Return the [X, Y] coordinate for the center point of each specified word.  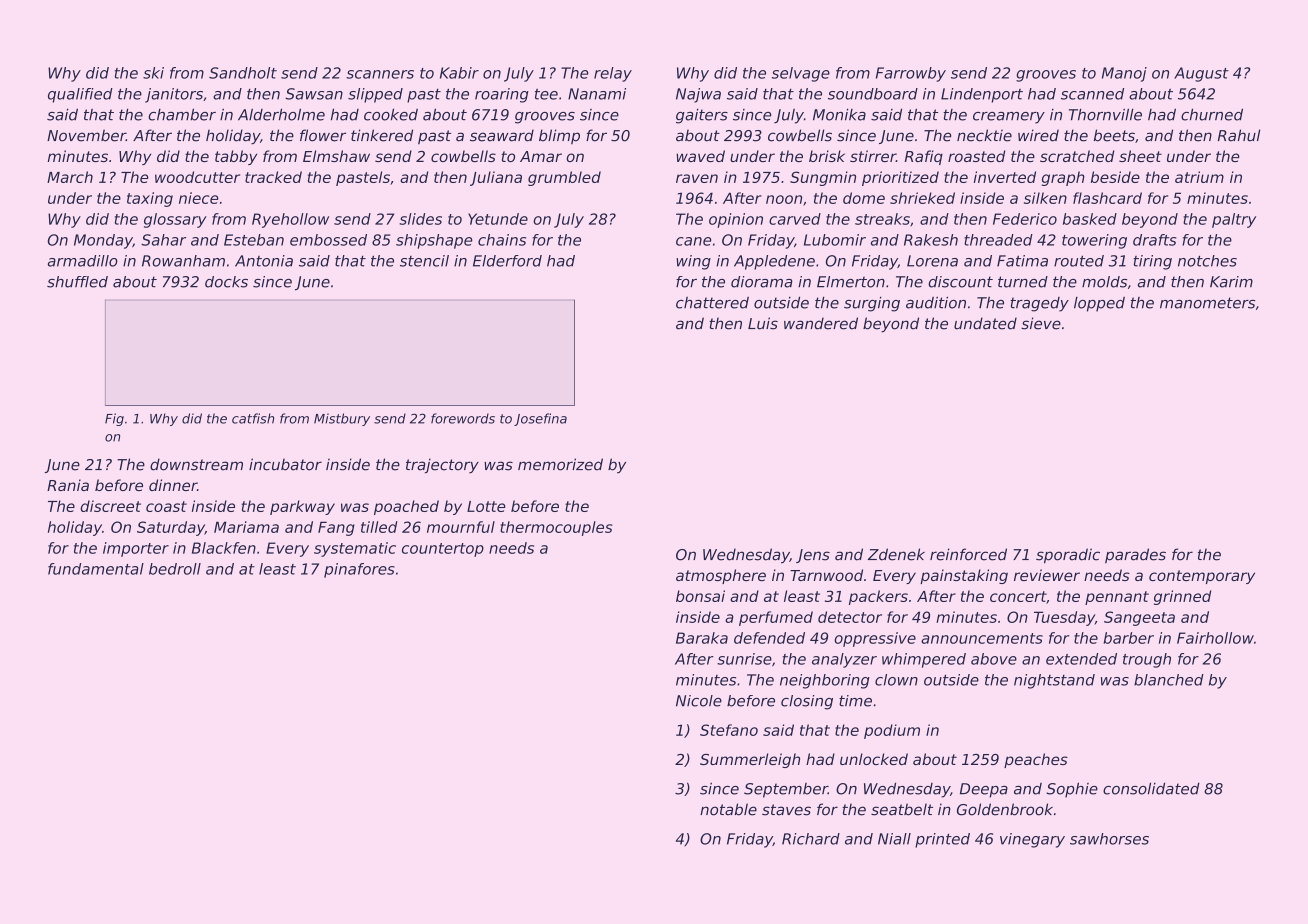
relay [613, 74]
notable [728, 809]
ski [153, 73]
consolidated [1151, 788]
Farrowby [911, 74]
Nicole [699, 701]
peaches [1036, 760]
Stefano [729, 730]
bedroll [175, 569]
